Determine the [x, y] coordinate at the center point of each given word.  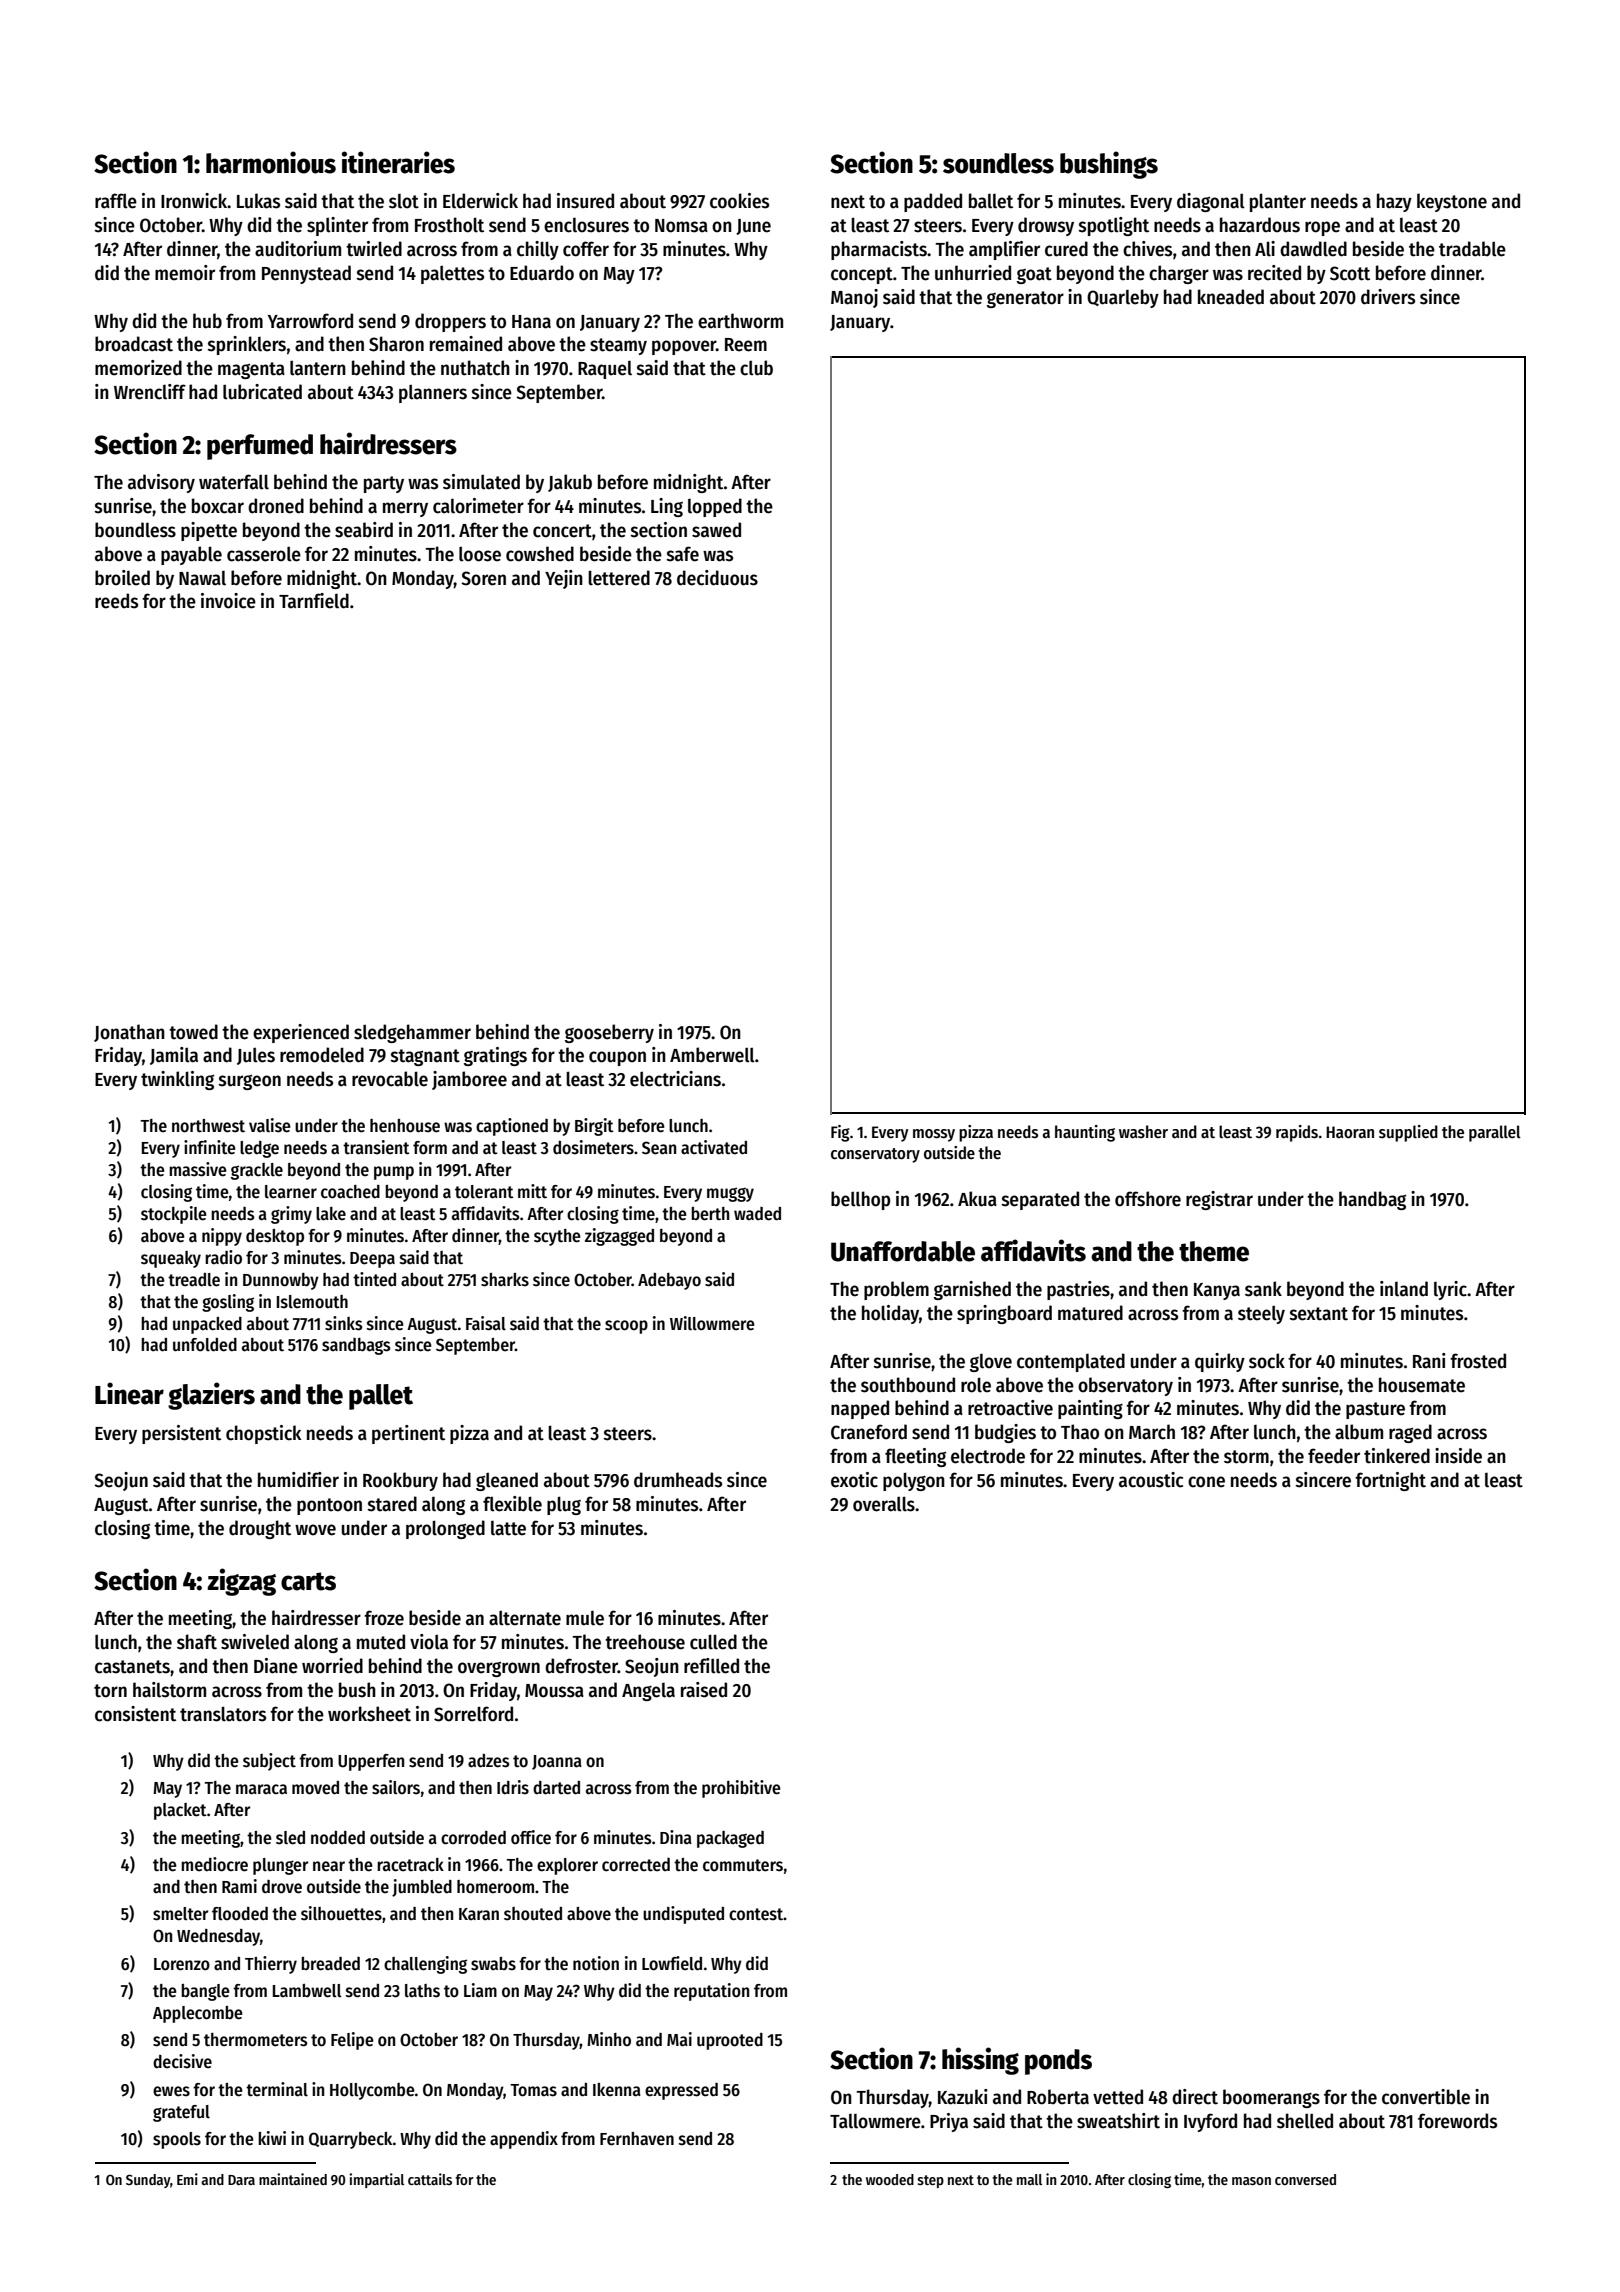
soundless [998, 163]
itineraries [398, 162]
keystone [1452, 202]
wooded [890, 2179]
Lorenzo [182, 1964]
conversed [1305, 2179]
